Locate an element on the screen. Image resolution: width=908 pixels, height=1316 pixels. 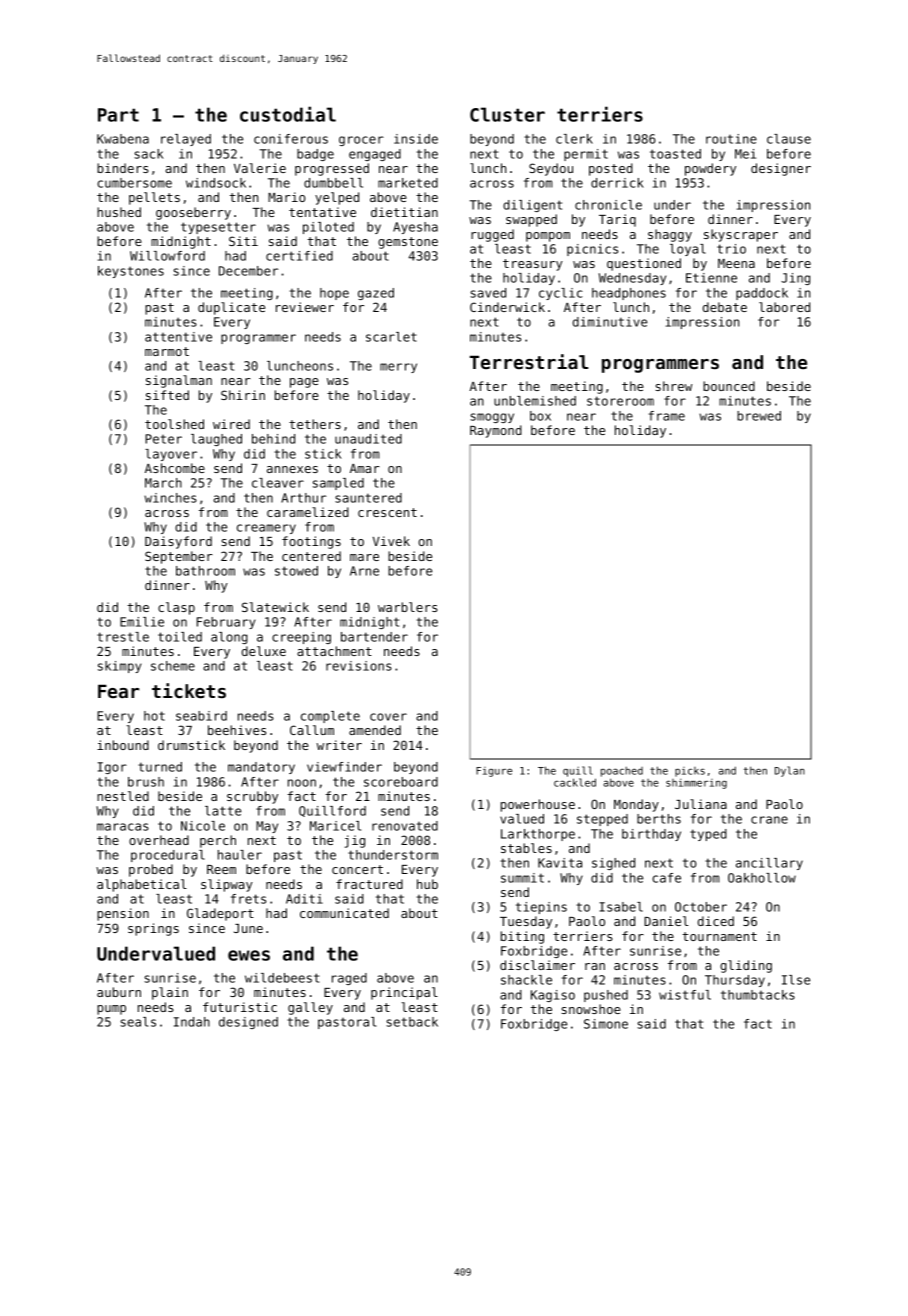
cover is located at coordinates (388, 717).
